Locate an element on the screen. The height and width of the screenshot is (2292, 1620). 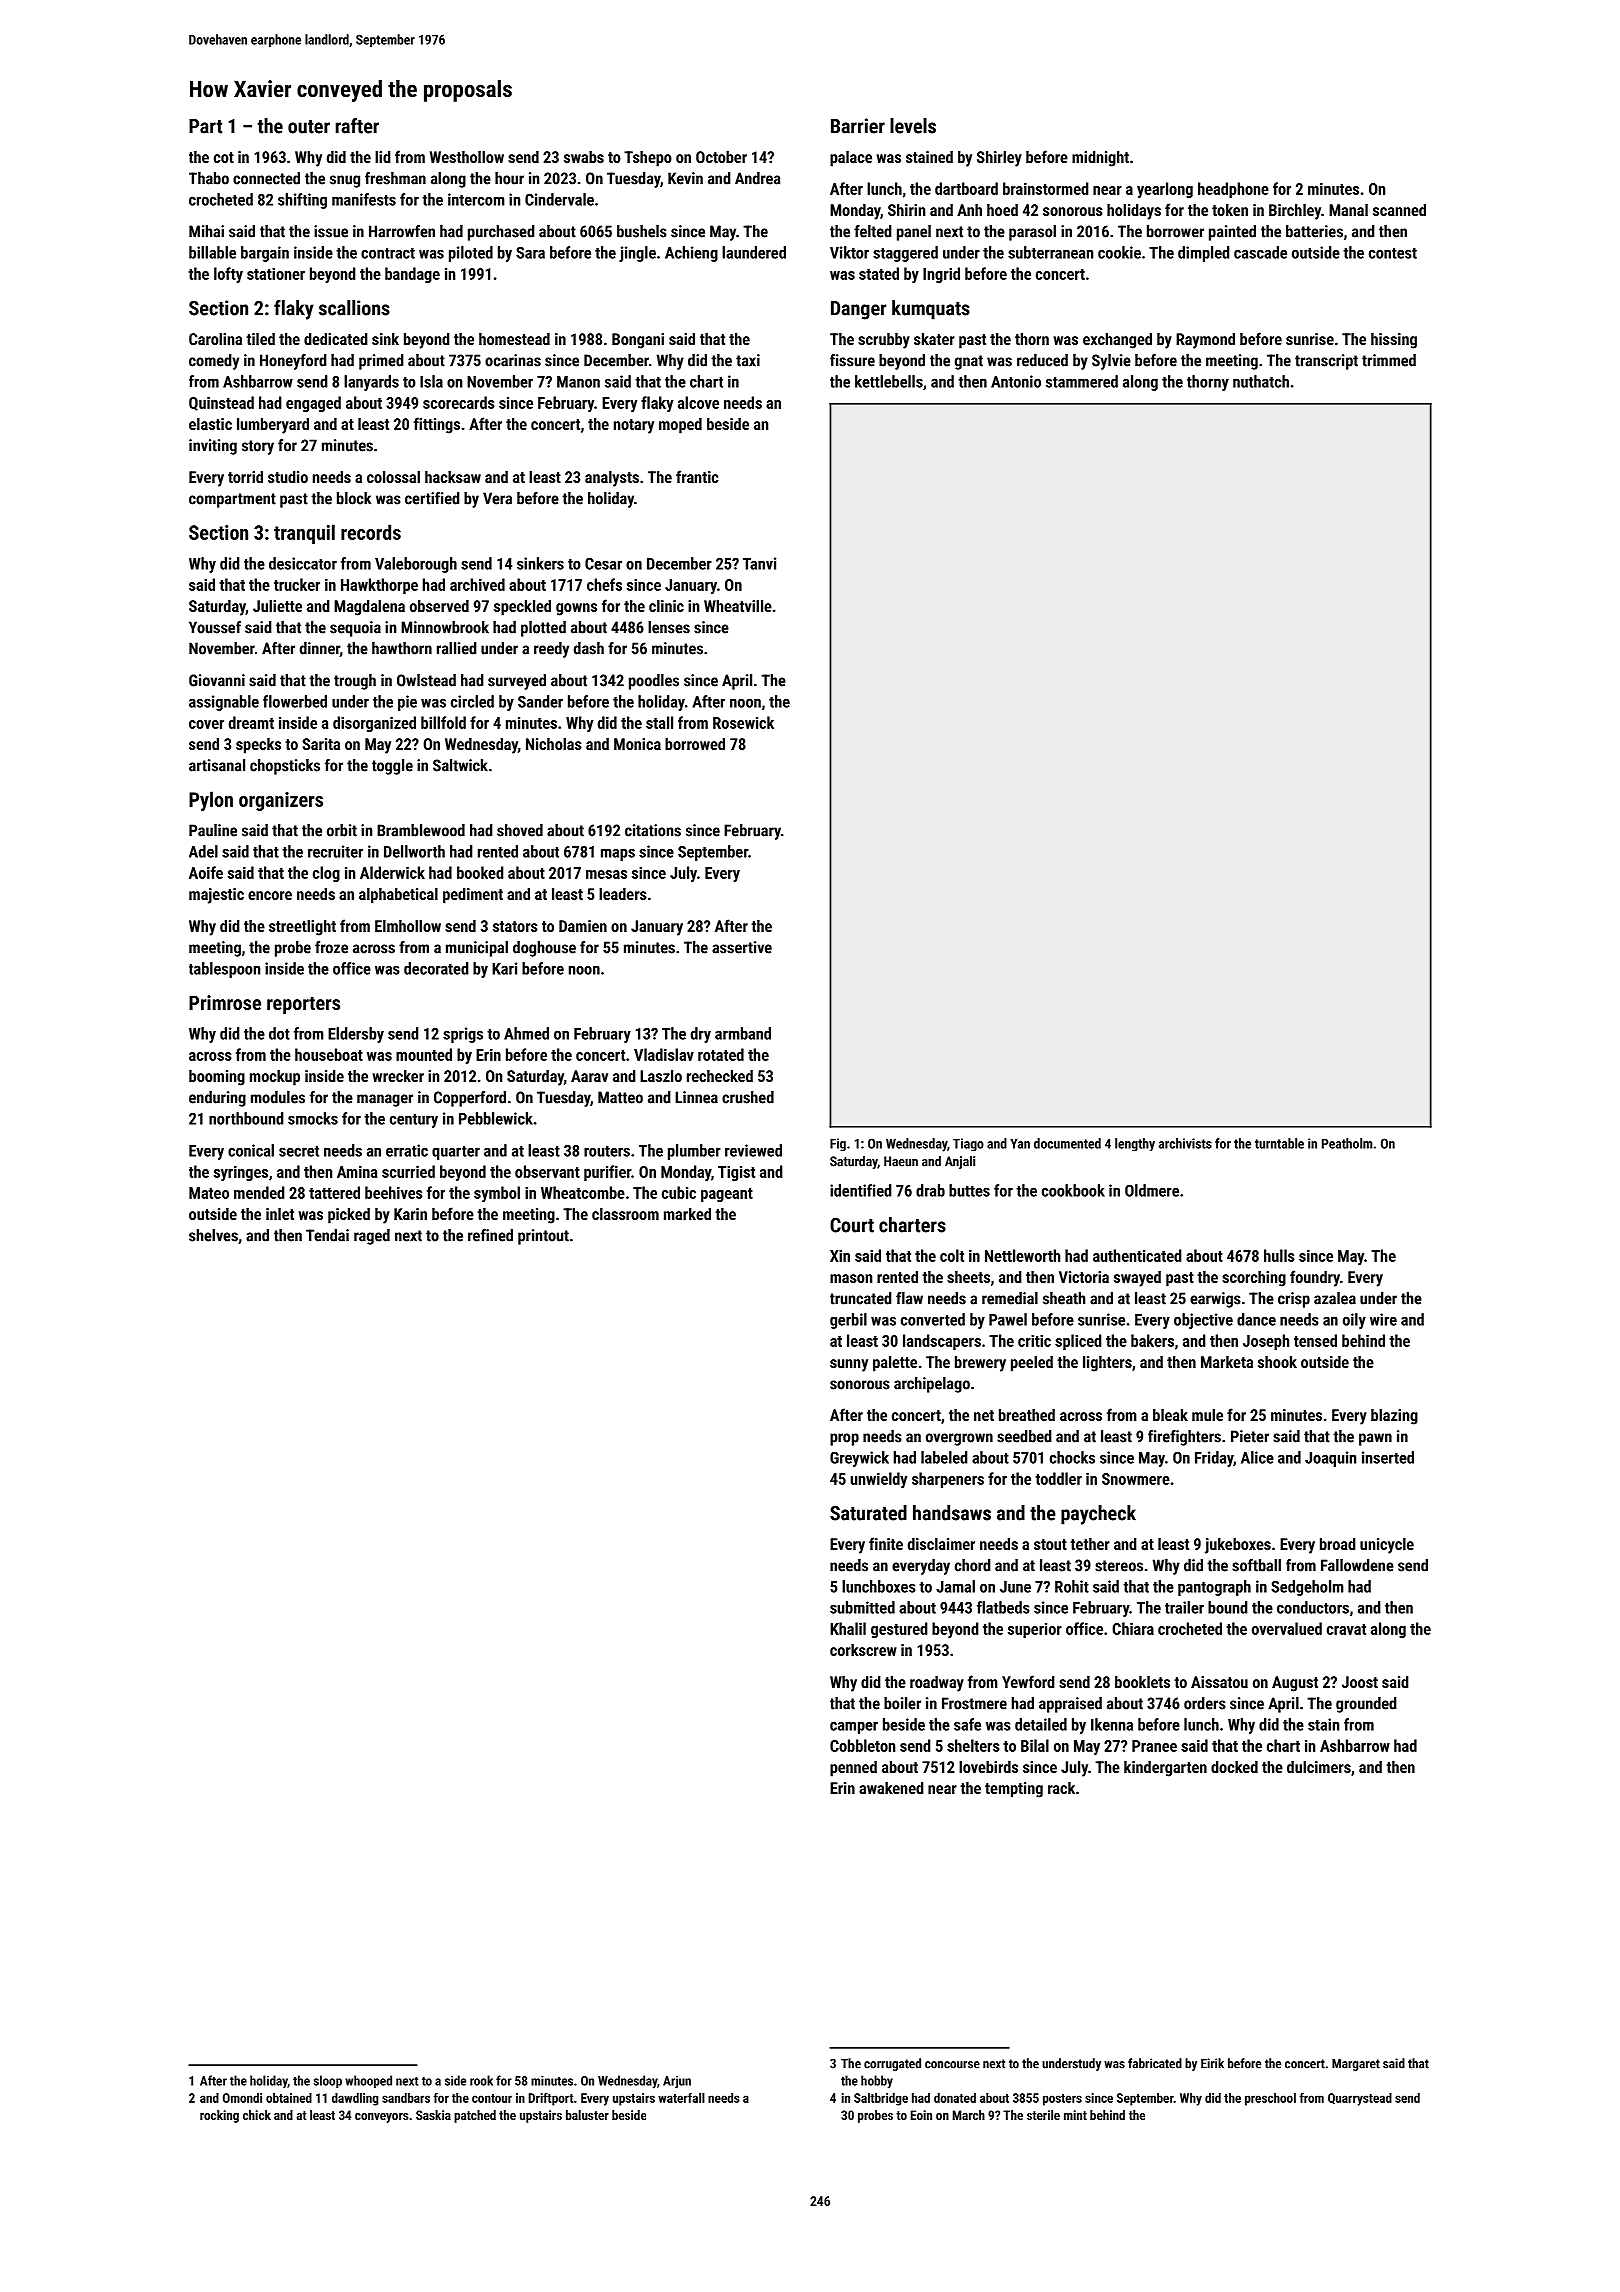
sunny is located at coordinates (849, 1365).
